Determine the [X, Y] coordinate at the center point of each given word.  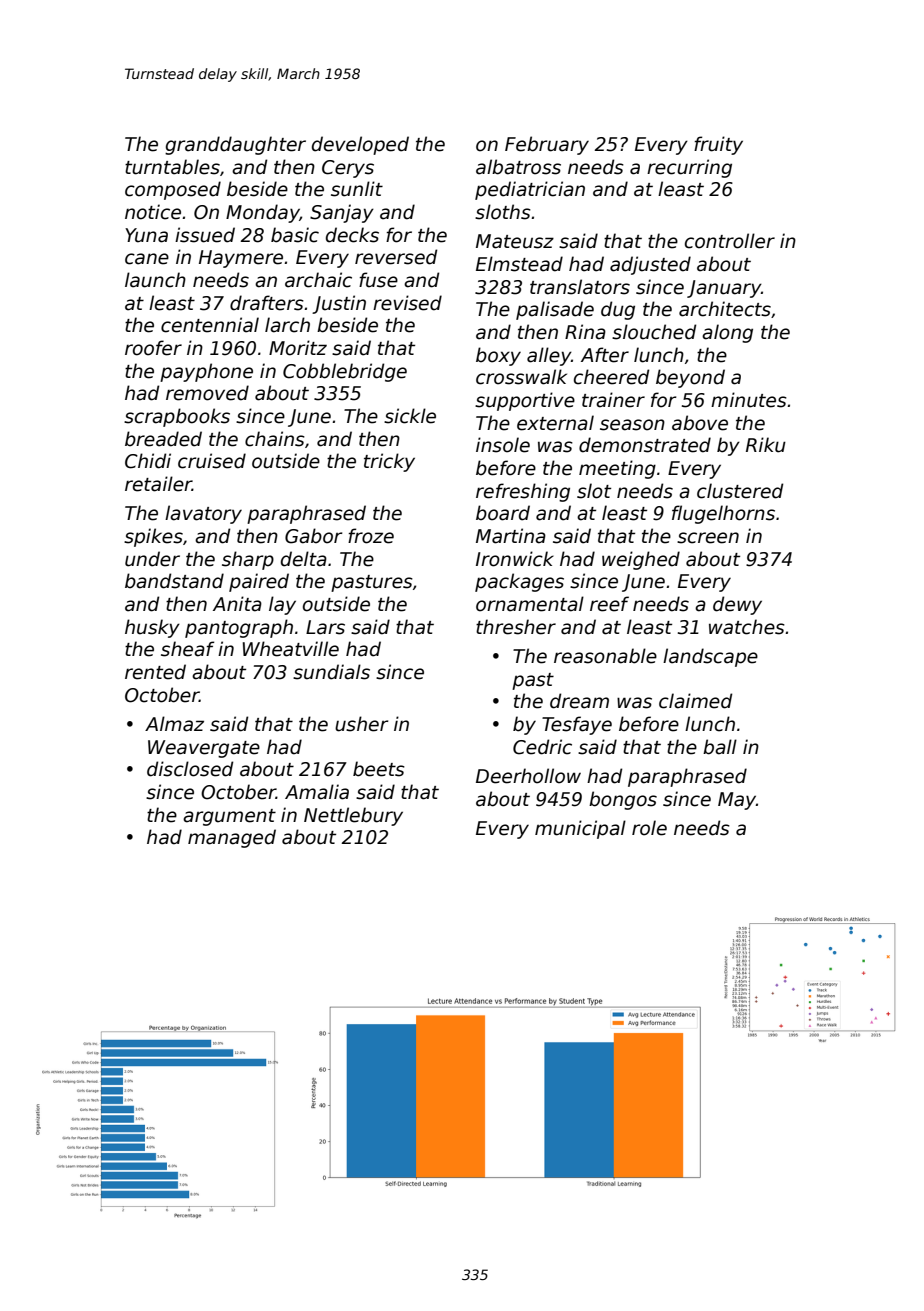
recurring [689, 168]
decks [352, 235]
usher [361, 724]
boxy [498, 356]
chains [275, 439]
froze [371, 536]
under [152, 559]
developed [360, 145]
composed [173, 190]
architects [725, 309]
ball [720, 747]
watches [747, 627]
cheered [611, 377]
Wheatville [291, 649]
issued [205, 235]
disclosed [190, 769]
